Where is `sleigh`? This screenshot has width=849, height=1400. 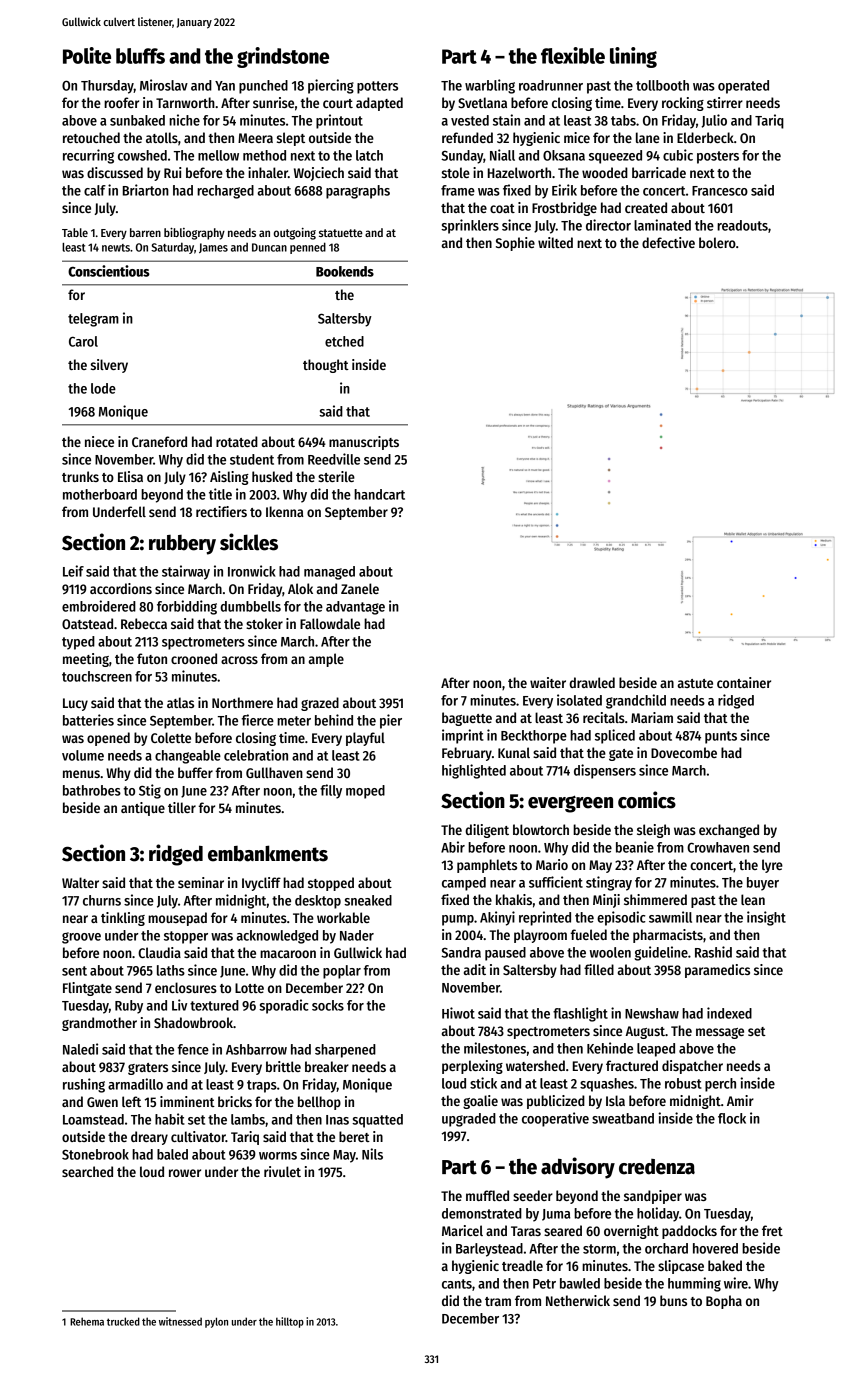 sleigh is located at coordinates (653, 831).
